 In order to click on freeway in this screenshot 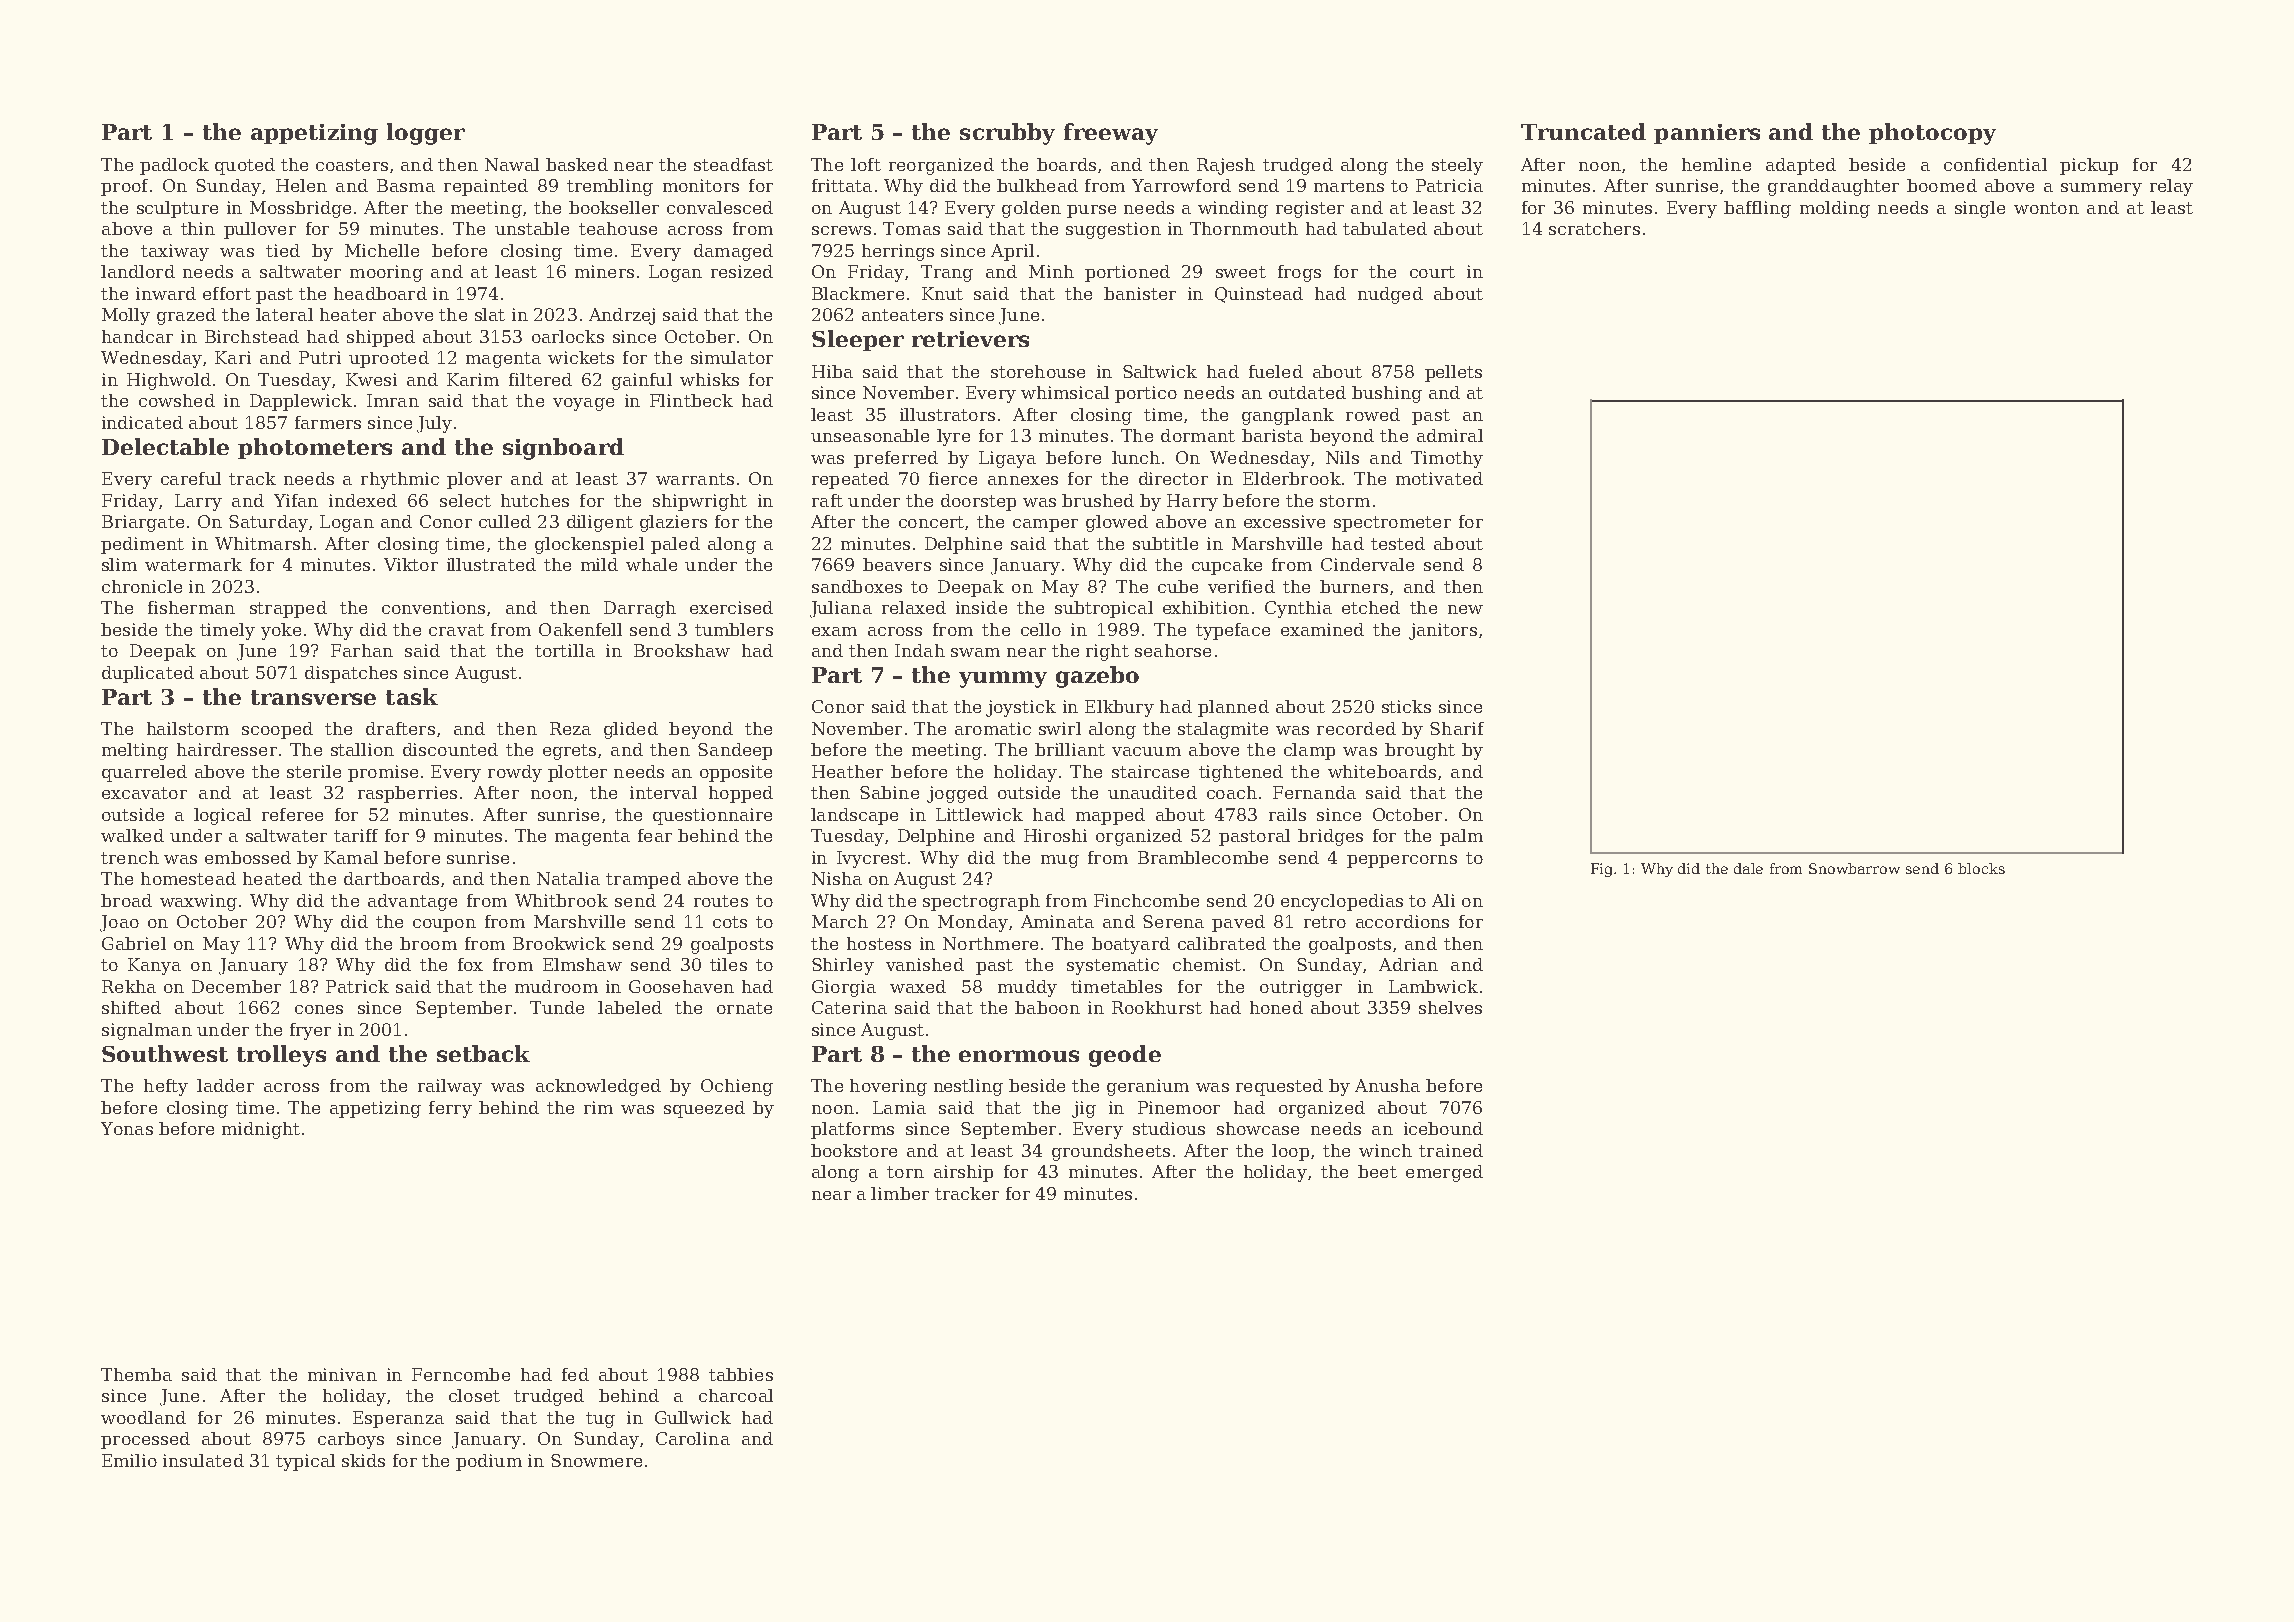, I will do `click(1111, 134)`.
